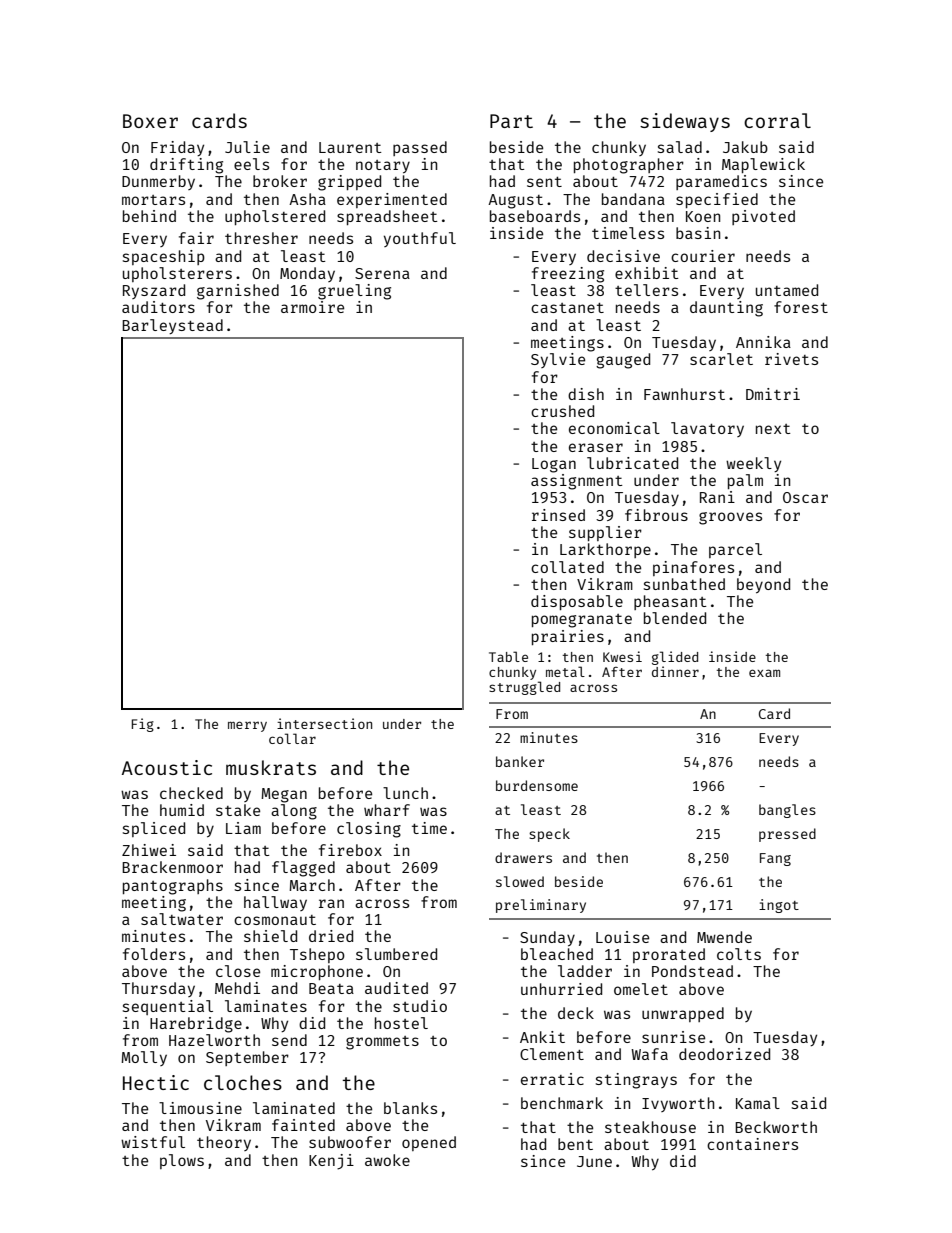 The height and width of the screenshot is (1233, 952). I want to click on beyond, so click(763, 585).
